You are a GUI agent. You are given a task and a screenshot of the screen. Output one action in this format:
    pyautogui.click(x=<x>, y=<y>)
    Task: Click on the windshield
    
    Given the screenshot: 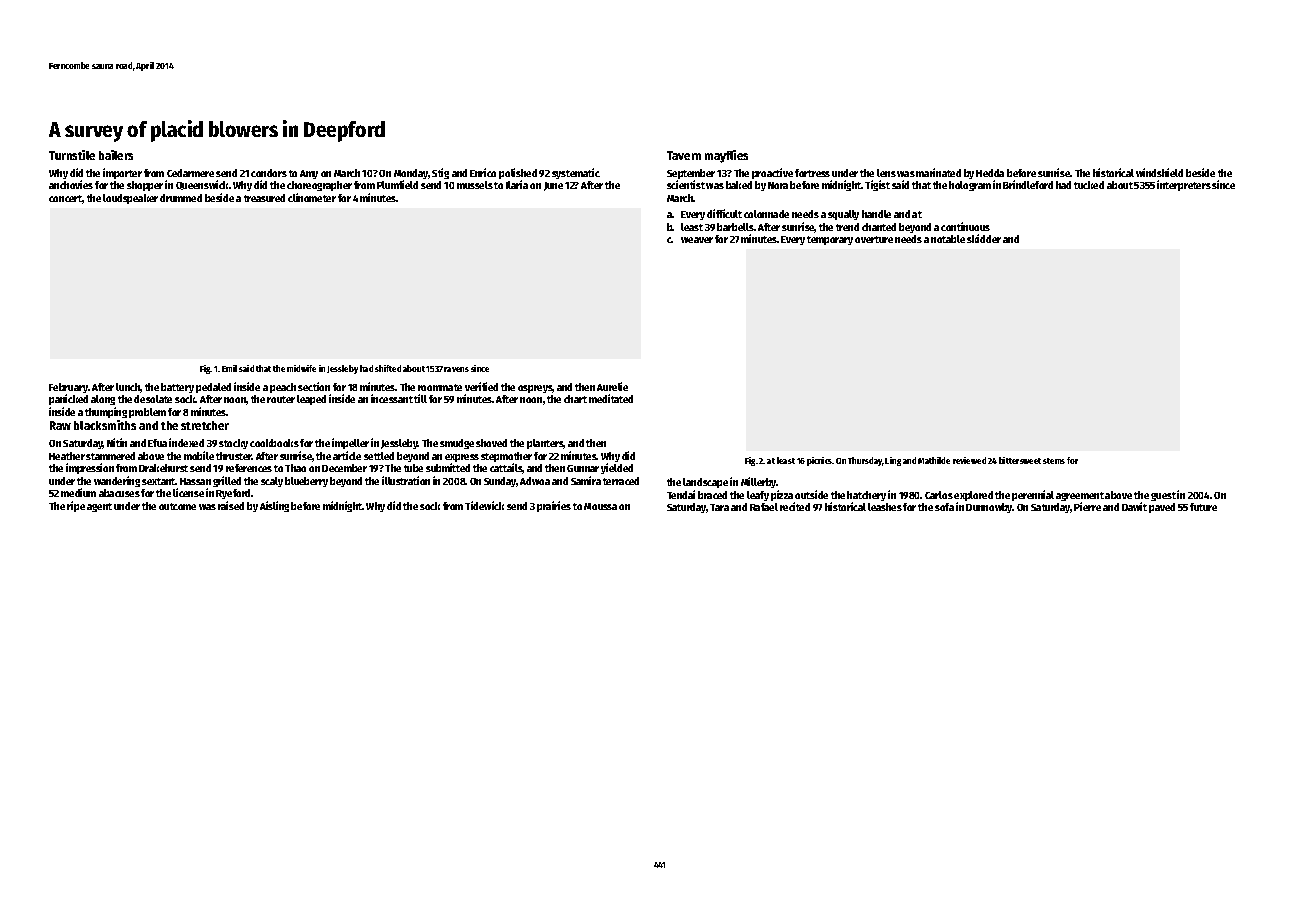 What is the action you would take?
    pyautogui.click(x=1159, y=172)
